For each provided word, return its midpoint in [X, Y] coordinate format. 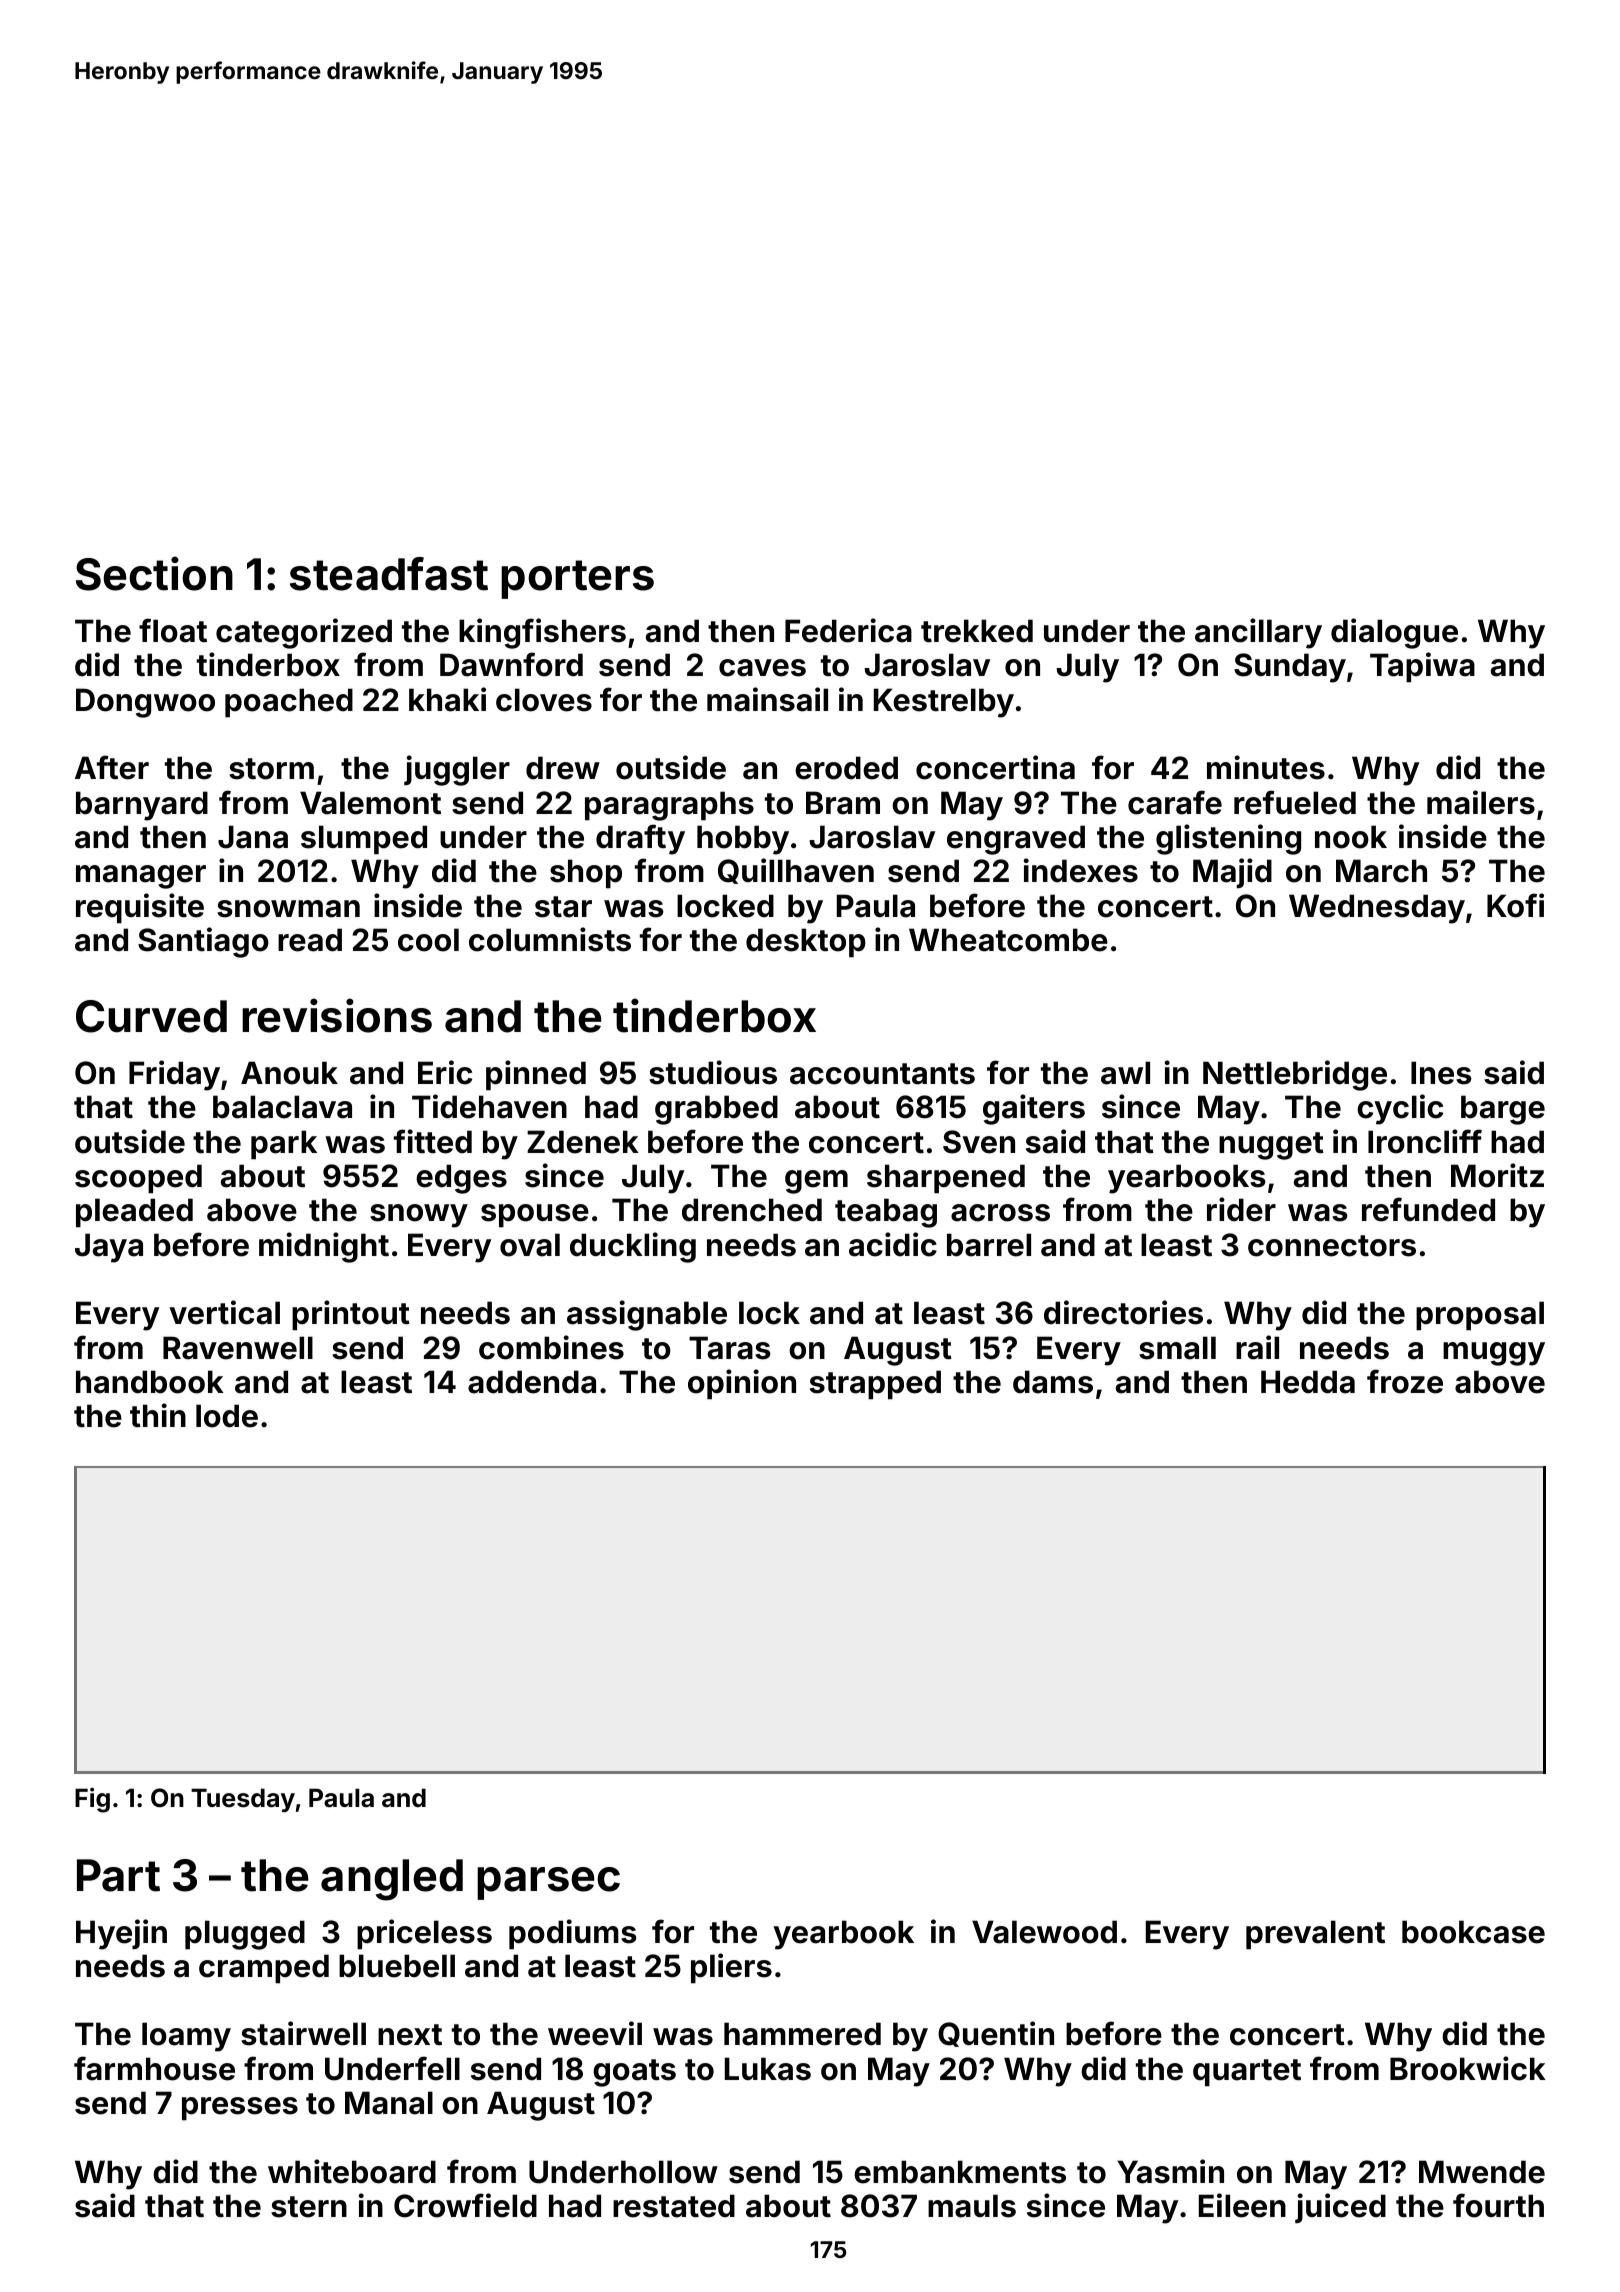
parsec [548, 1883]
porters [577, 579]
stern [309, 2207]
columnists [550, 939]
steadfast [389, 574]
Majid [1232, 873]
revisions [337, 1015]
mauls [972, 2206]
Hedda [1308, 1382]
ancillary [1258, 633]
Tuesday [243, 1800]
